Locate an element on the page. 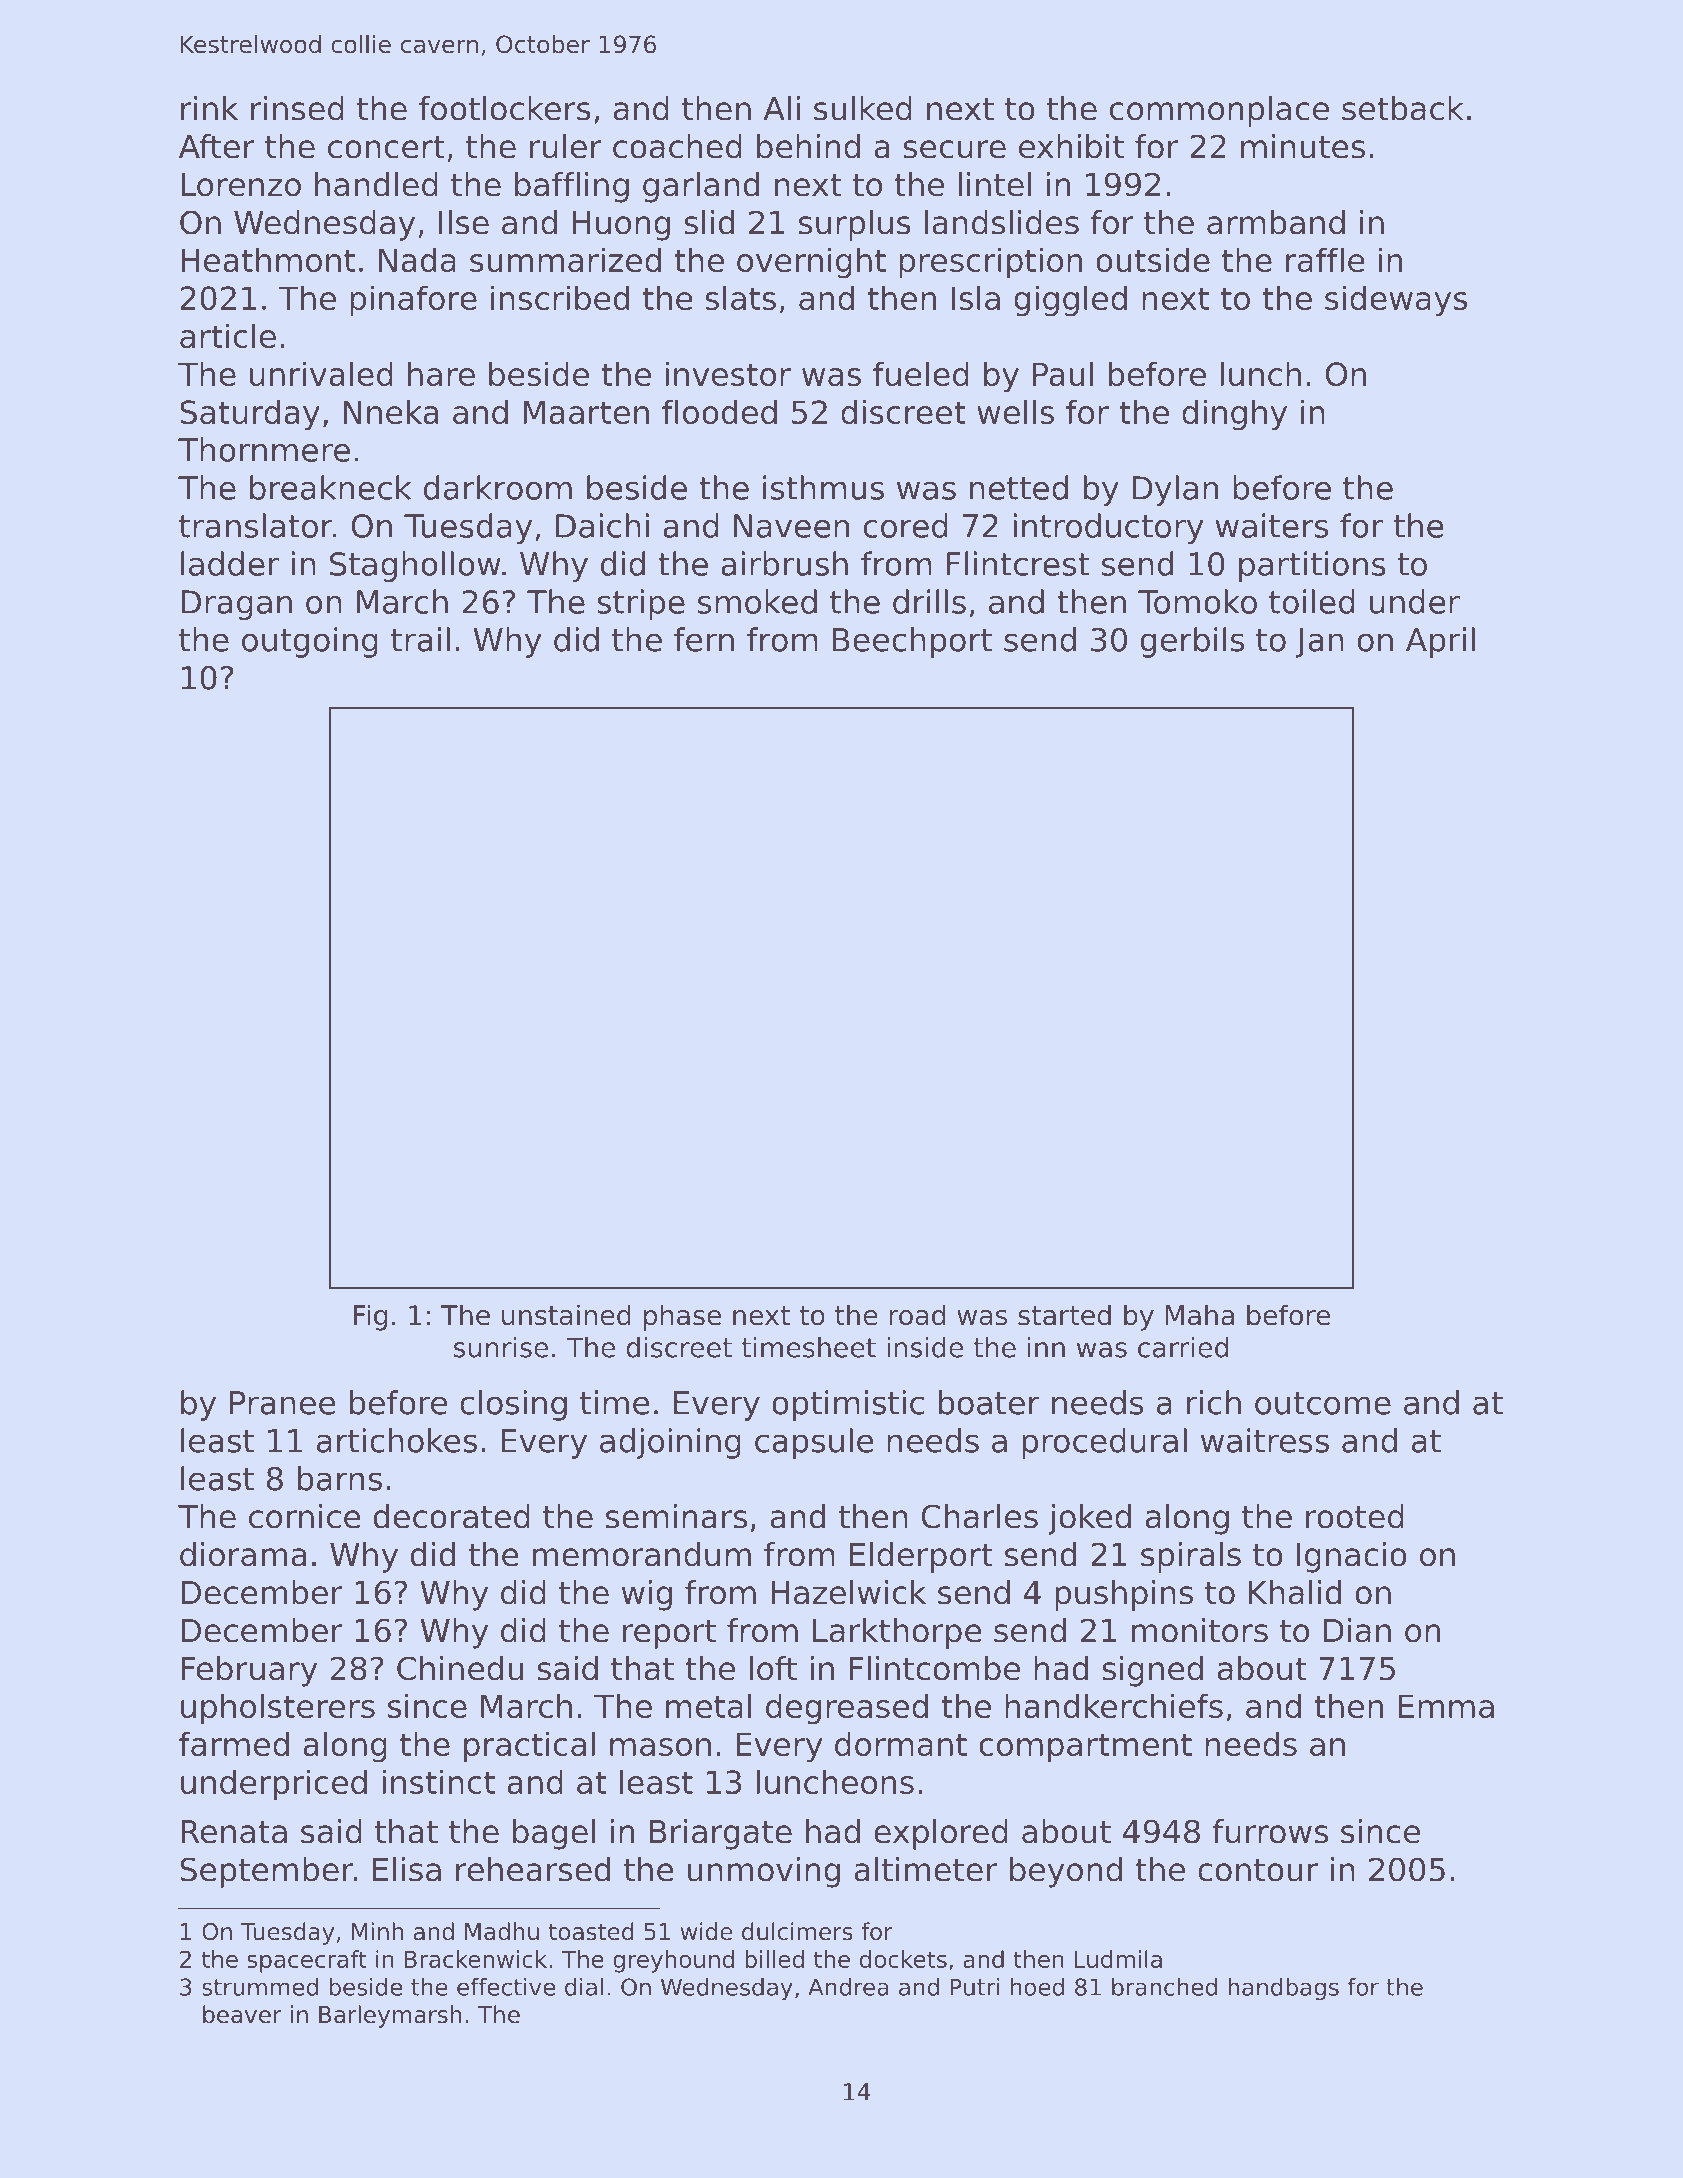 This page has height=2178, width=1683. Andrea is located at coordinates (848, 1987).
